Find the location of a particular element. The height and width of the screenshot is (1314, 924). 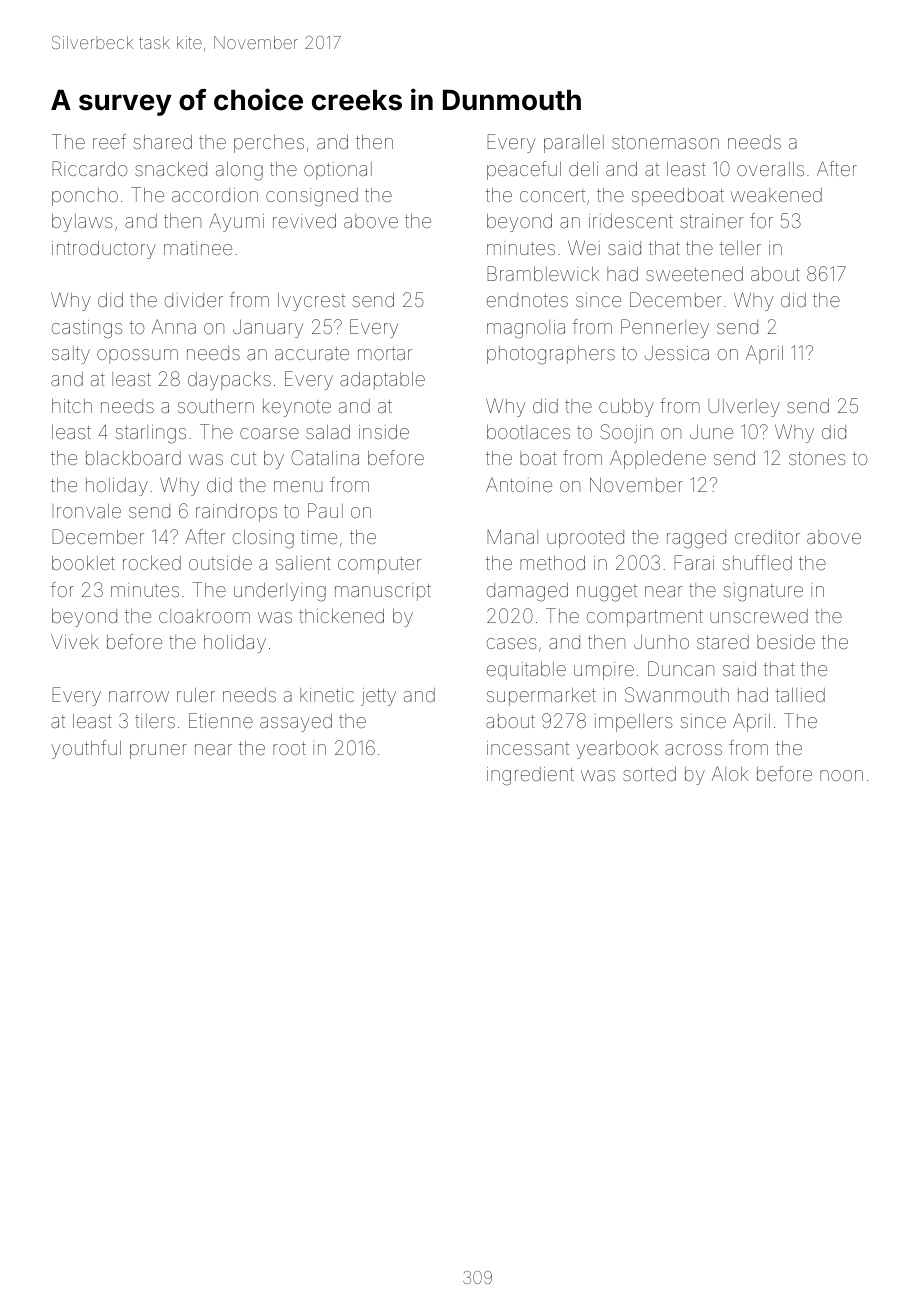

hitch is located at coordinates (72, 406).
